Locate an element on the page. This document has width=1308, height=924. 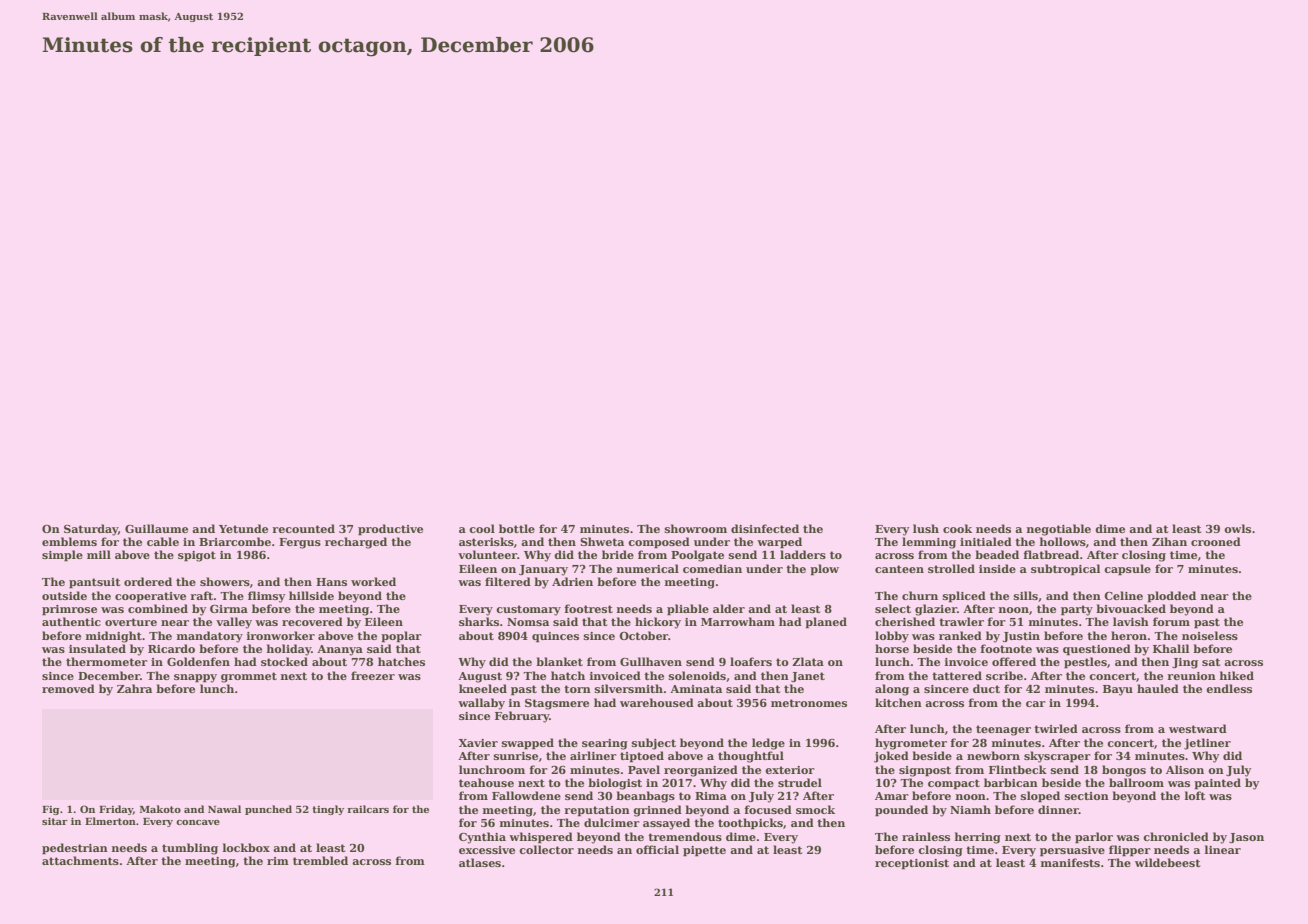
pedestrian is located at coordinates (75, 849).
